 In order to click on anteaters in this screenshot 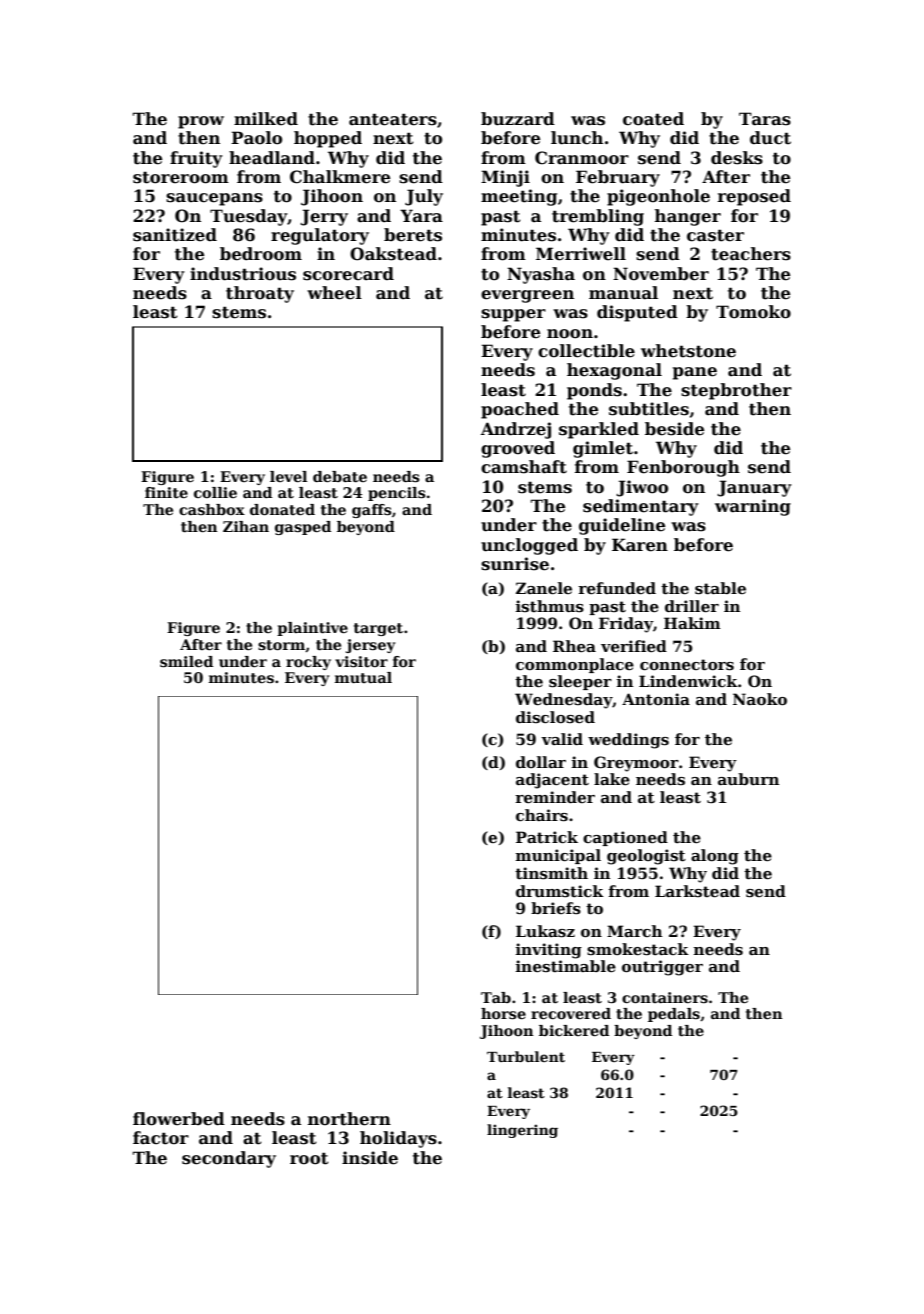, I will do `click(393, 119)`.
